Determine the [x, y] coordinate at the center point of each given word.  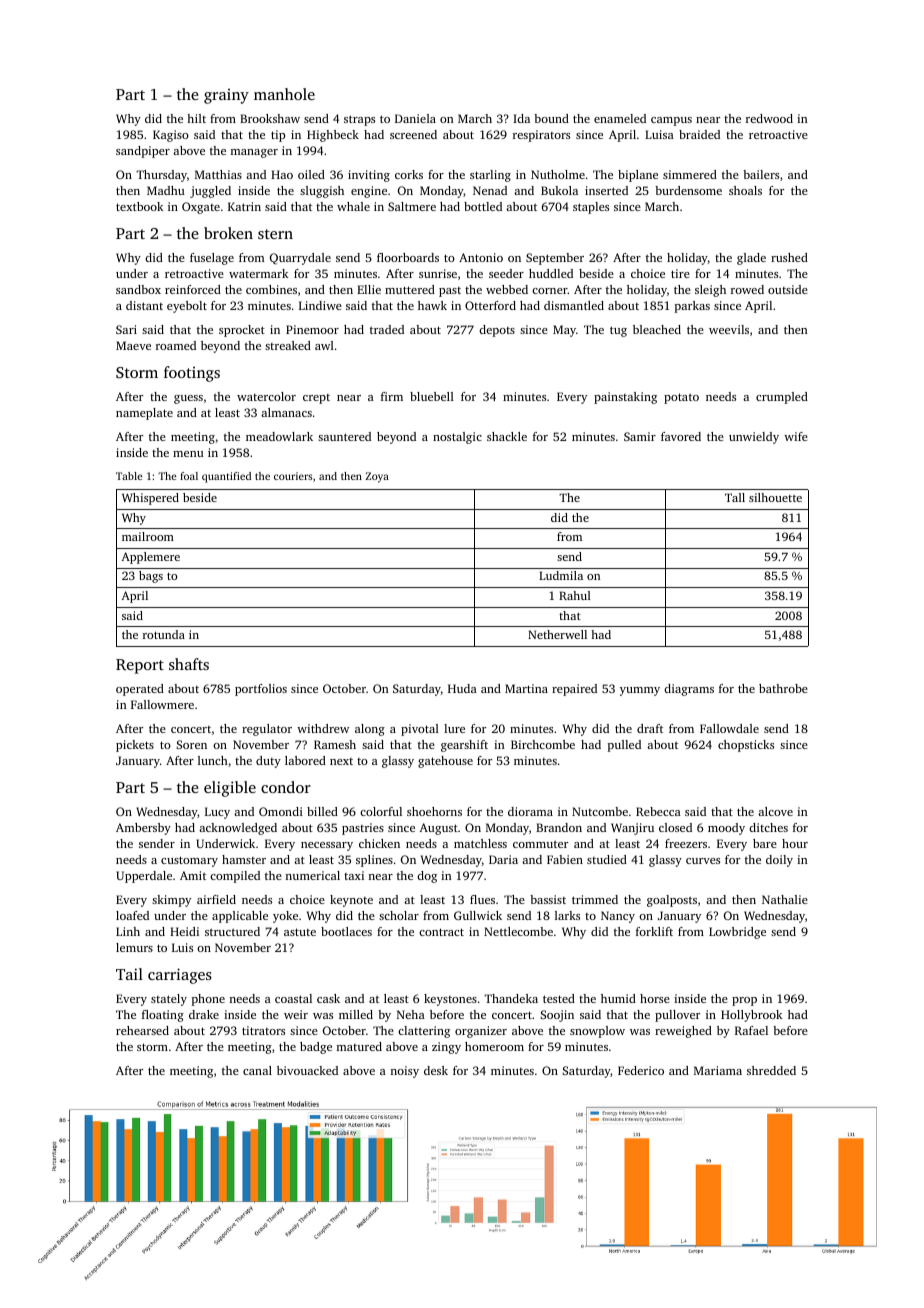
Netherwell [557, 634]
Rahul [575, 595]
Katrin [244, 206]
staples [591, 208]
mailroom [148, 536]
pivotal [420, 730]
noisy [405, 1072]
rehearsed [142, 1030]
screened [413, 134]
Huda [462, 688]
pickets [135, 746]
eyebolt [187, 307]
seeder [506, 273]
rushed [789, 257]
